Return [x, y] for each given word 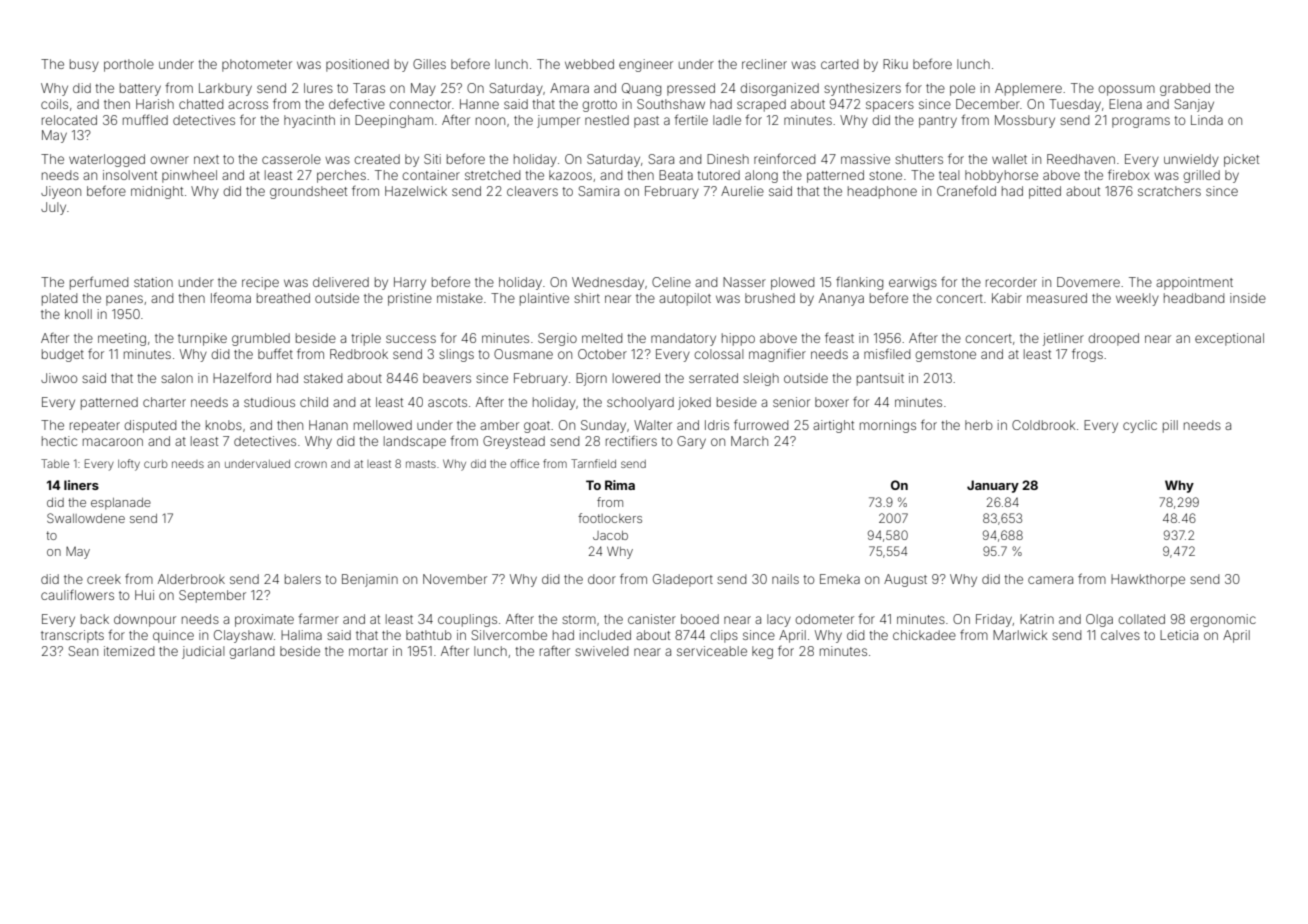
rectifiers [631, 440]
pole [962, 89]
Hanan [328, 425]
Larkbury [225, 89]
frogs [1087, 355]
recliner [764, 64]
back [95, 619]
